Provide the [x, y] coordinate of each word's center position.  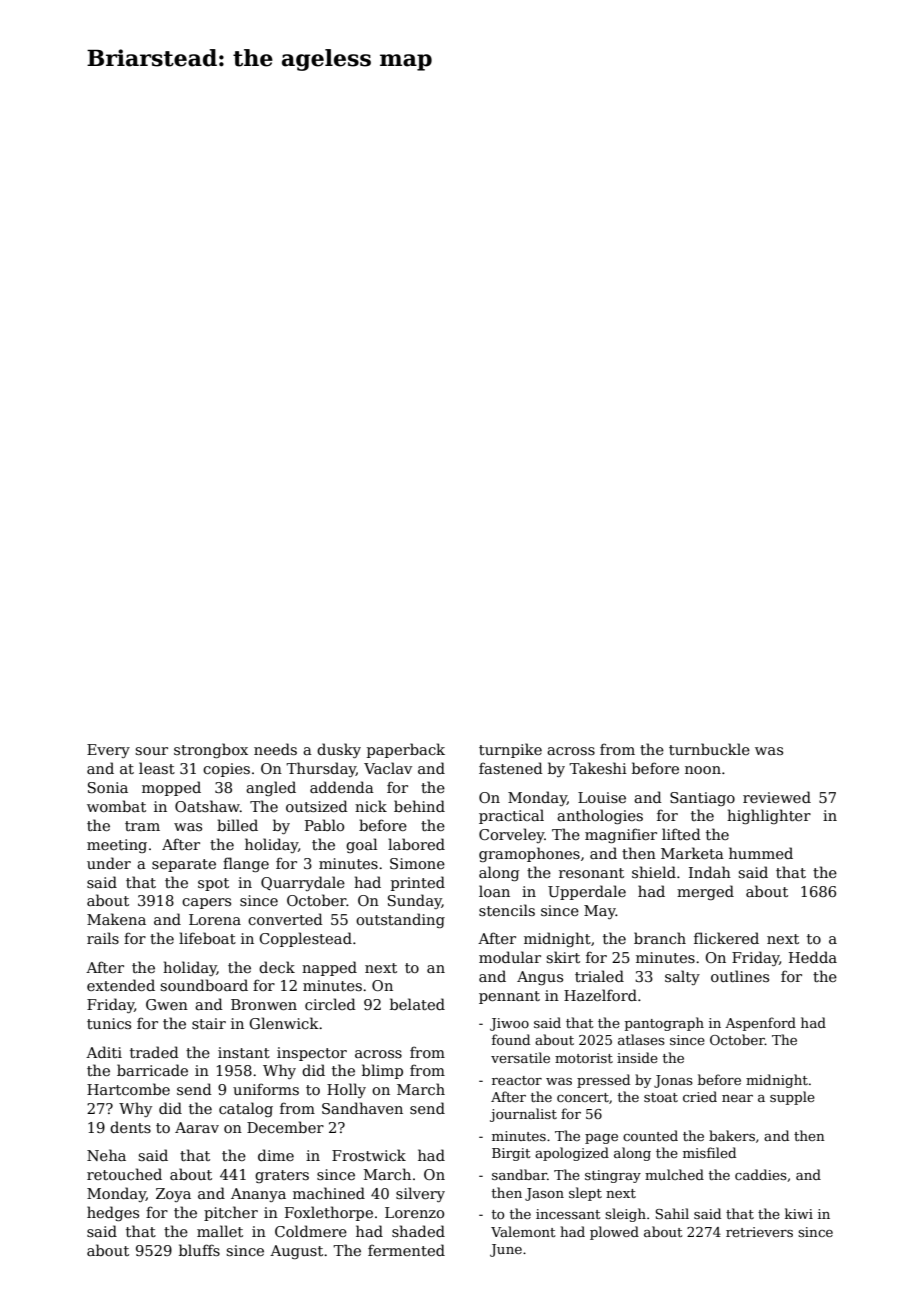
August [296, 1252]
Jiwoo [509, 1024]
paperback [406, 750]
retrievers [759, 1232]
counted [650, 1135]
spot [213, 884]
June [506, 1250]
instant [244, 1052]
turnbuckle [709, 749]
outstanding [400, 920]
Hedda [813, 957]
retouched [124, 1174]
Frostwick [369, 1155]
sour [151, 751]
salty [682, 977]
